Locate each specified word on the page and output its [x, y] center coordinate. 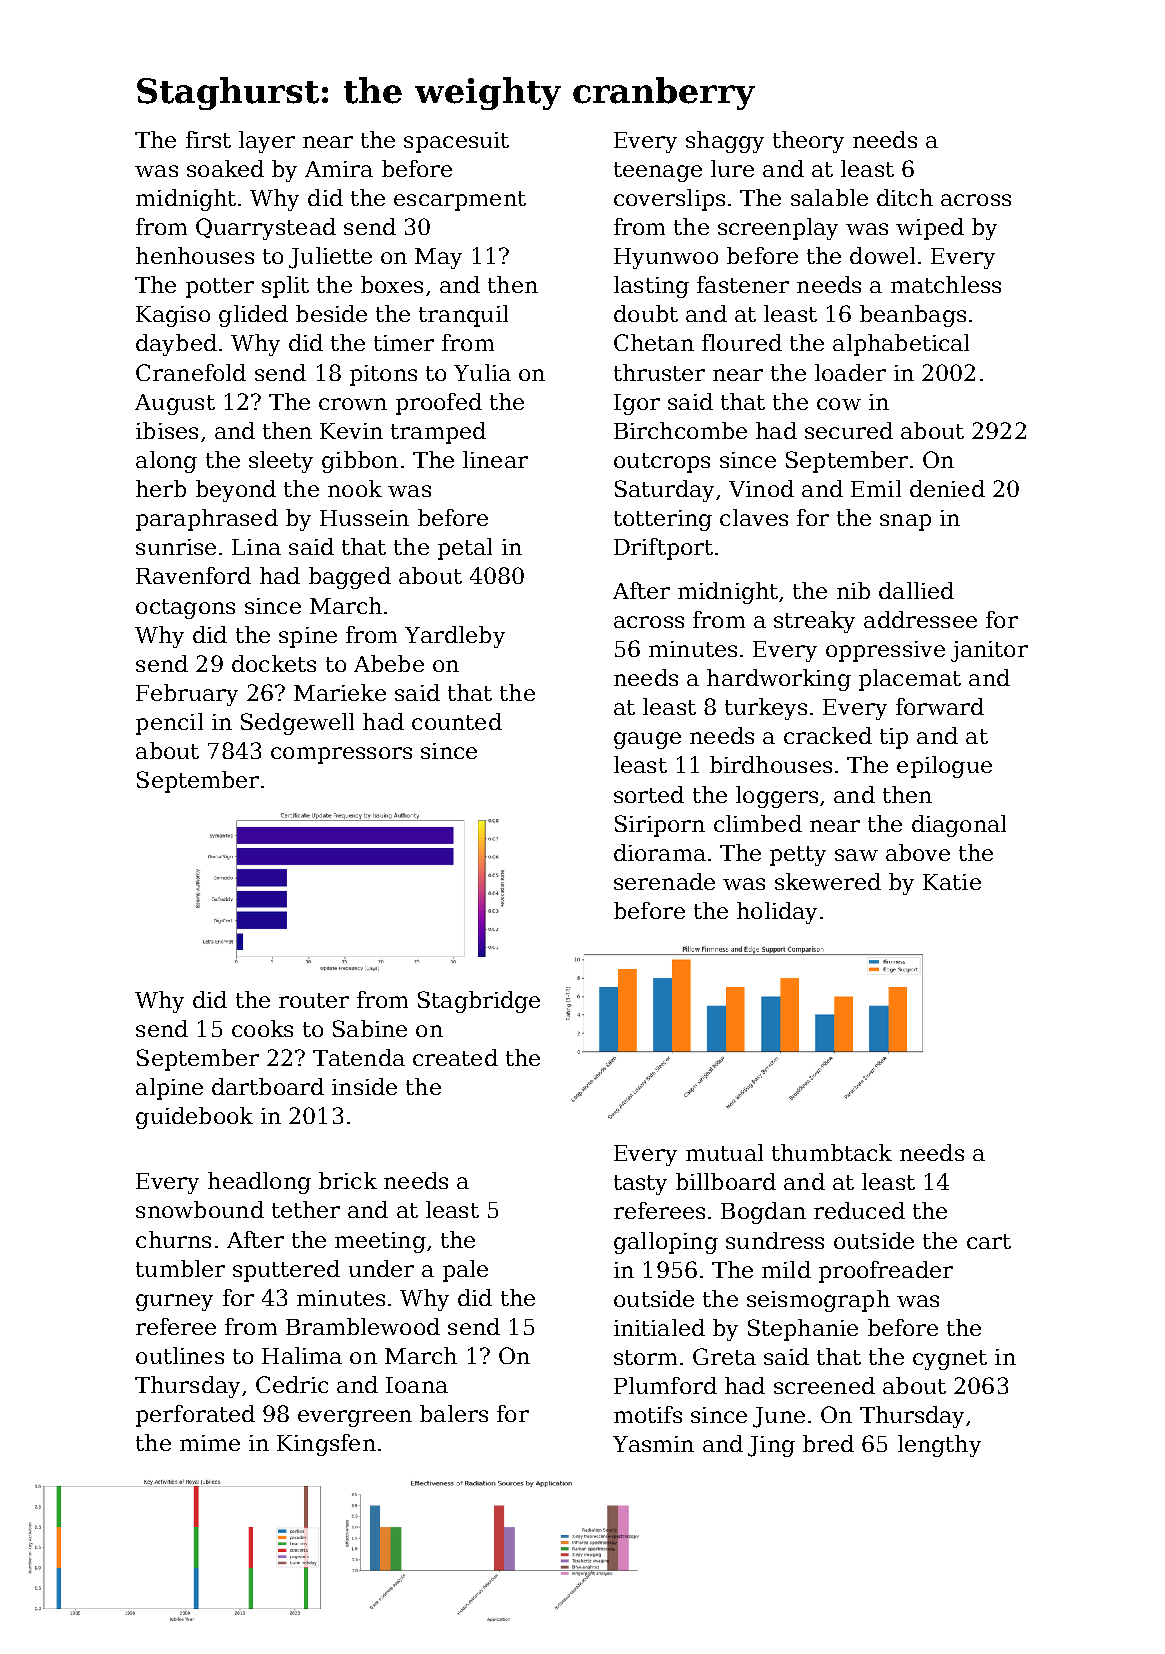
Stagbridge [479, 1002]
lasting [651, 287]
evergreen [355, 1418]
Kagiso [173, 316]
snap [905, 522]
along [166, 462]
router [314, 1000]
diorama [660, 852]
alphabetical [901, 345]
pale [465, 1271]
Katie [952, 882]
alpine [169, 1089]
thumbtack [832, 1152]
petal [465, 549]
